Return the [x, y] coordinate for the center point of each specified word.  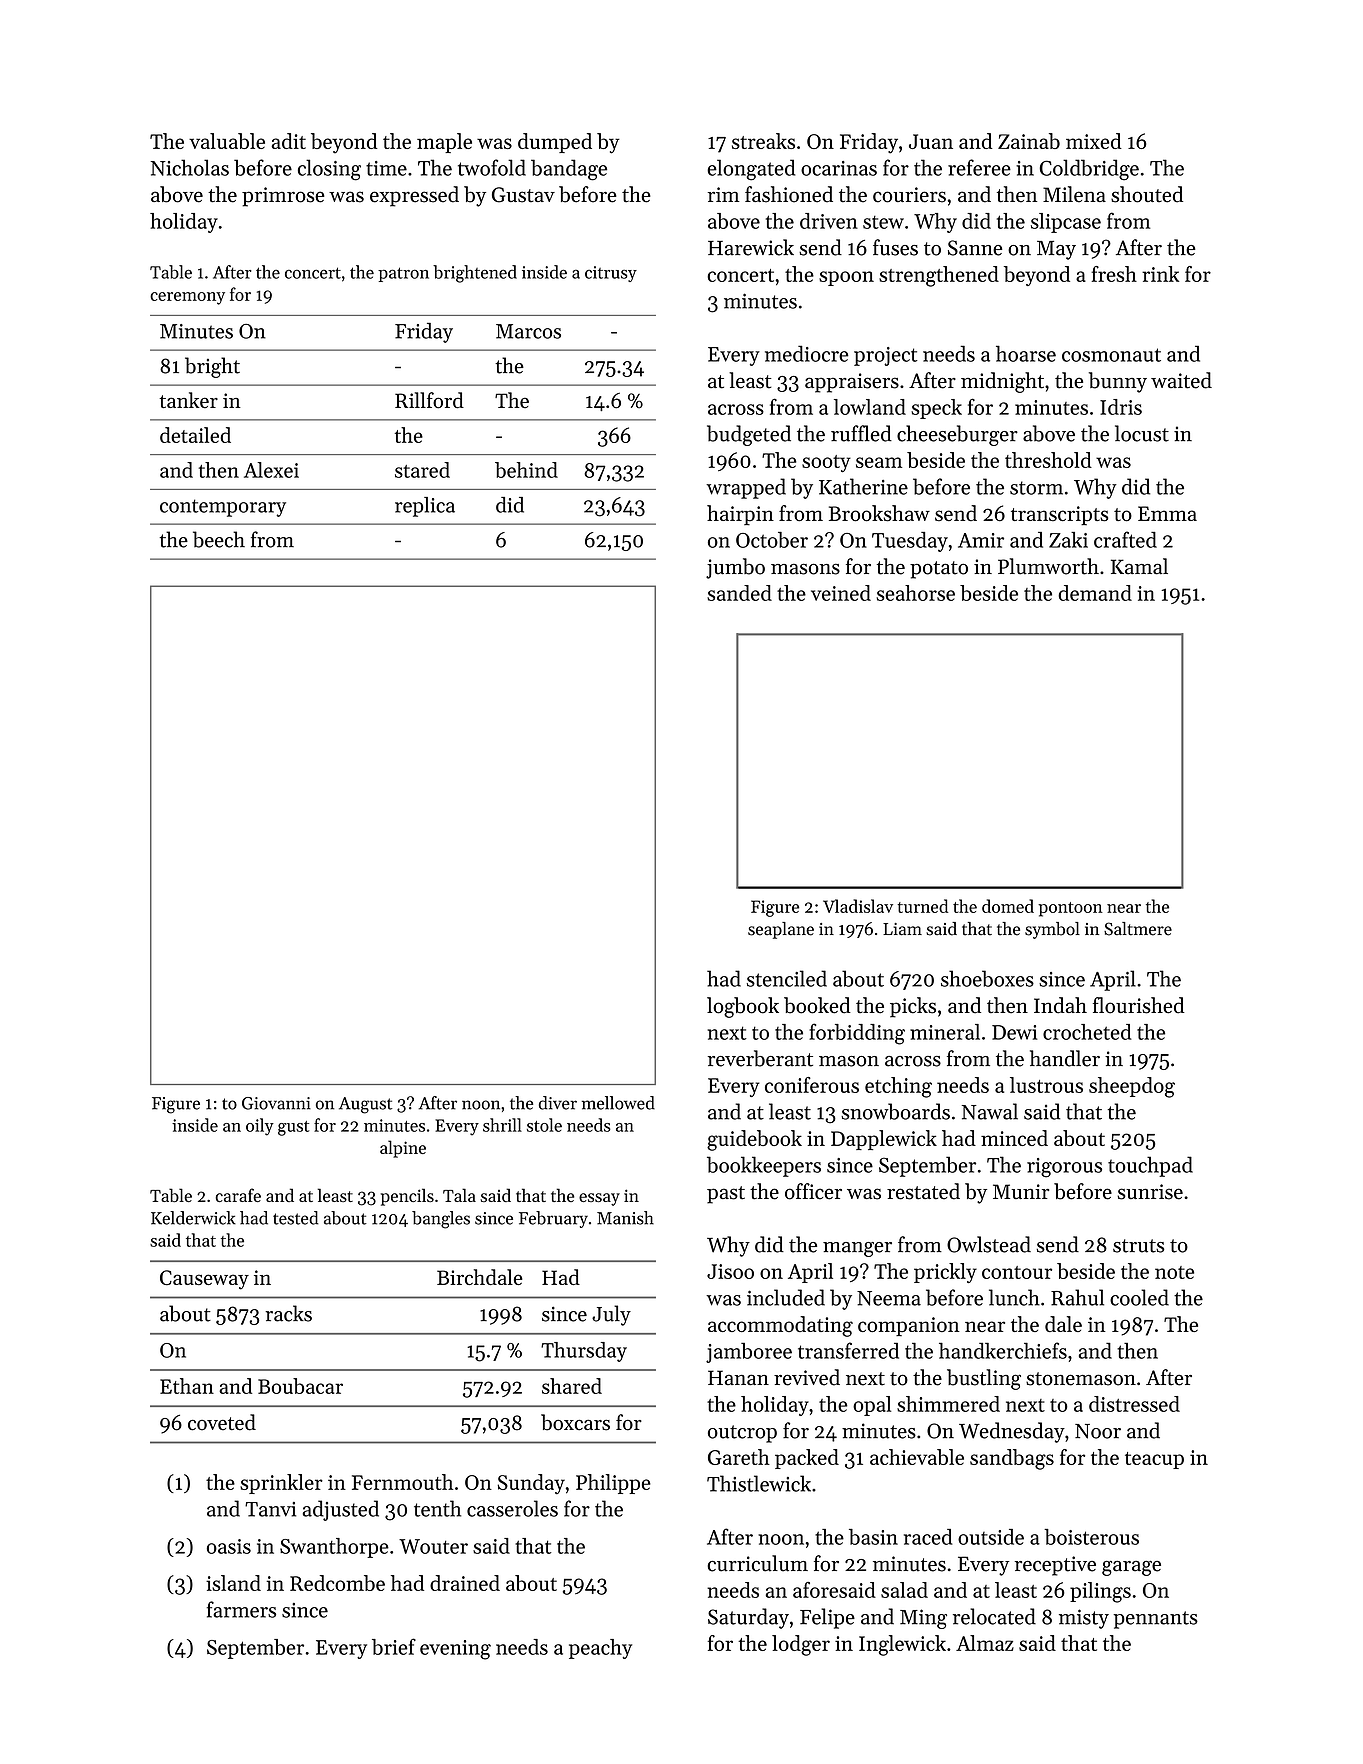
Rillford [429, 400]
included [786, 1297]
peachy [600, 1649]
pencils [407, 1197]
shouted [1147, 194]
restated [923, 1191]
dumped [555, 143]
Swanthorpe [334, 1548]
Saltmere [1138, 929]
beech [219, 539]
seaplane [781, 930]
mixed [1094, 141]
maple [444, 143]
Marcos [528, 331]
